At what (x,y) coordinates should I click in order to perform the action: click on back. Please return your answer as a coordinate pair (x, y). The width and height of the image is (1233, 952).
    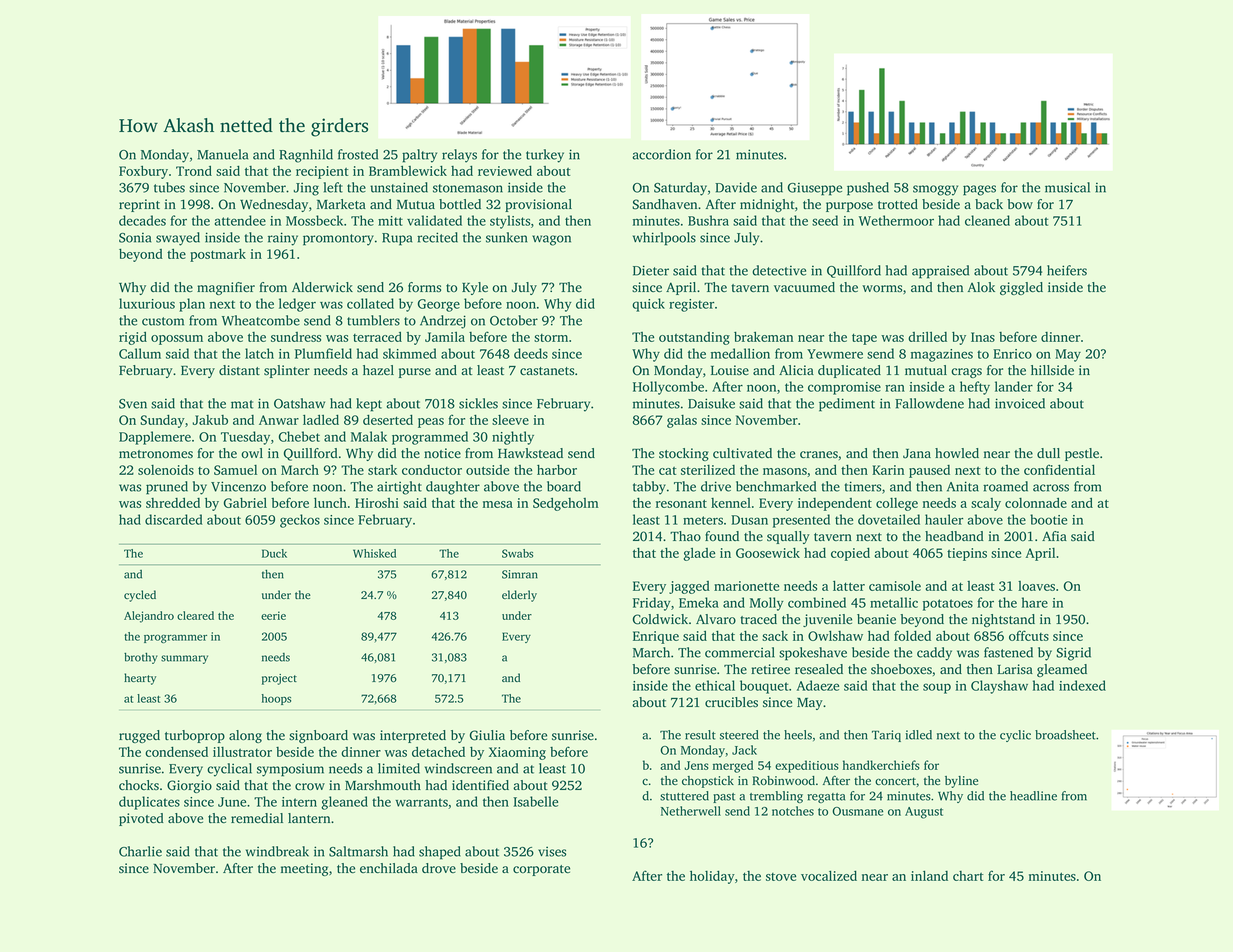
    Looking at the image, I should click on (989, 204).
